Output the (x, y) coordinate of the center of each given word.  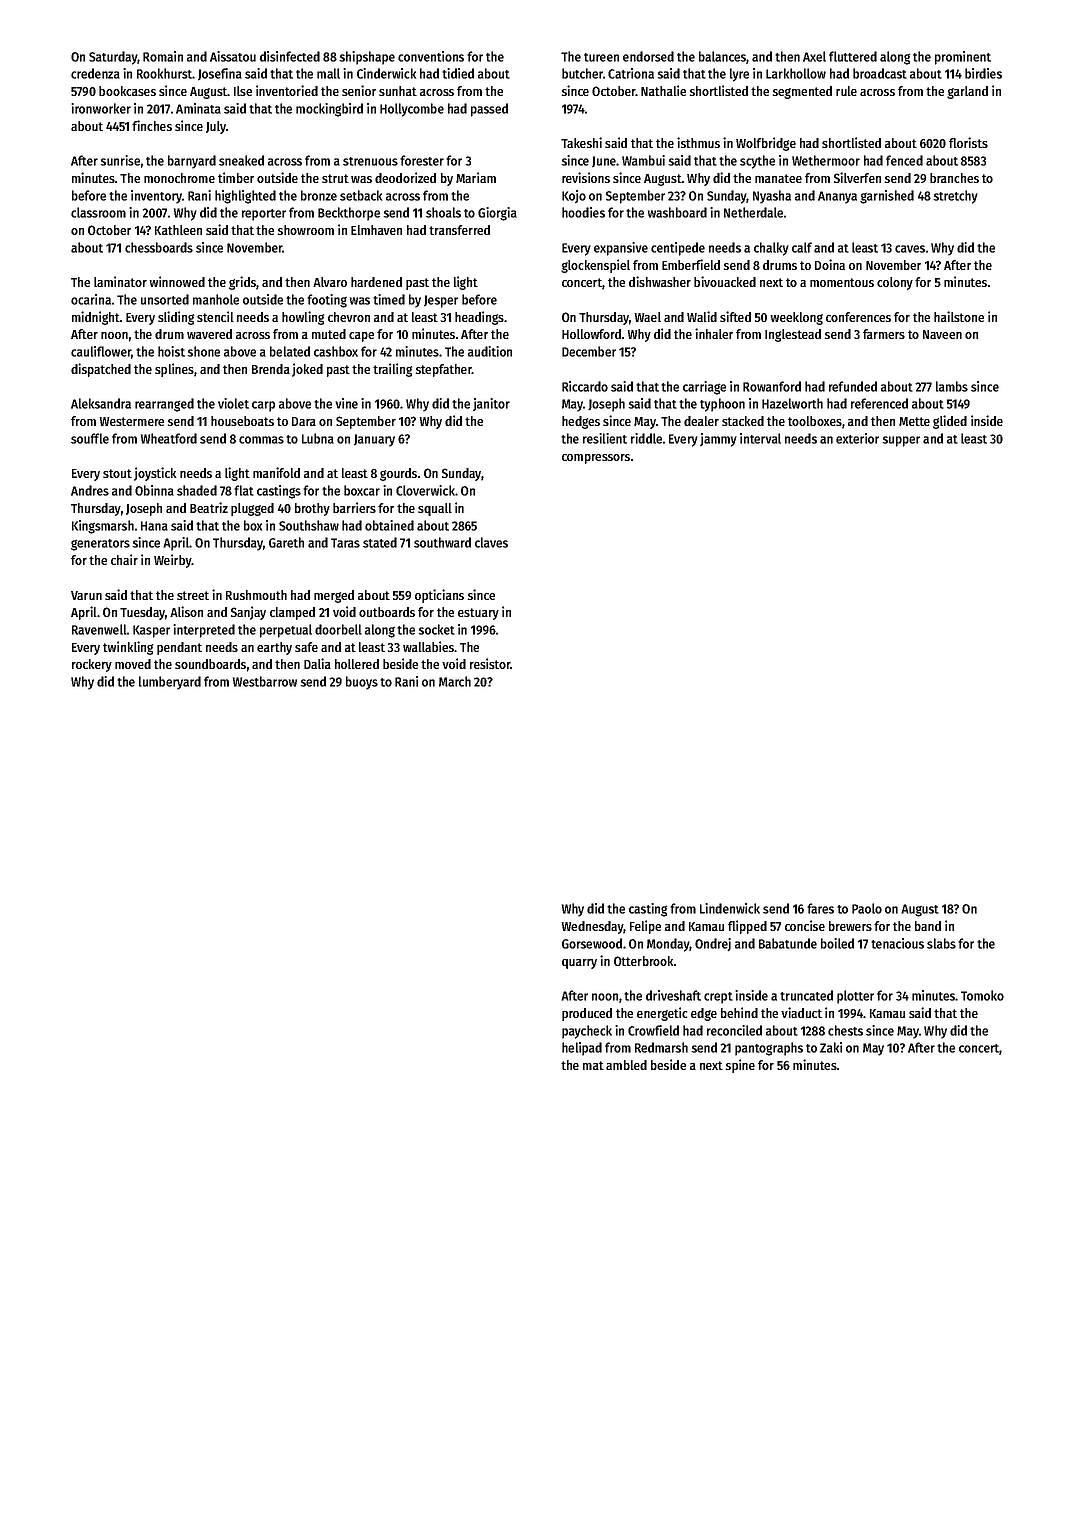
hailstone (959, 316)
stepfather (444, 370)
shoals (443, 212)
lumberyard (170, 683)
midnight (96, 318)
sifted (735, 316)
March (455, 681)
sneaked (241, 160)
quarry (579, 964)
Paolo (867, 908)
